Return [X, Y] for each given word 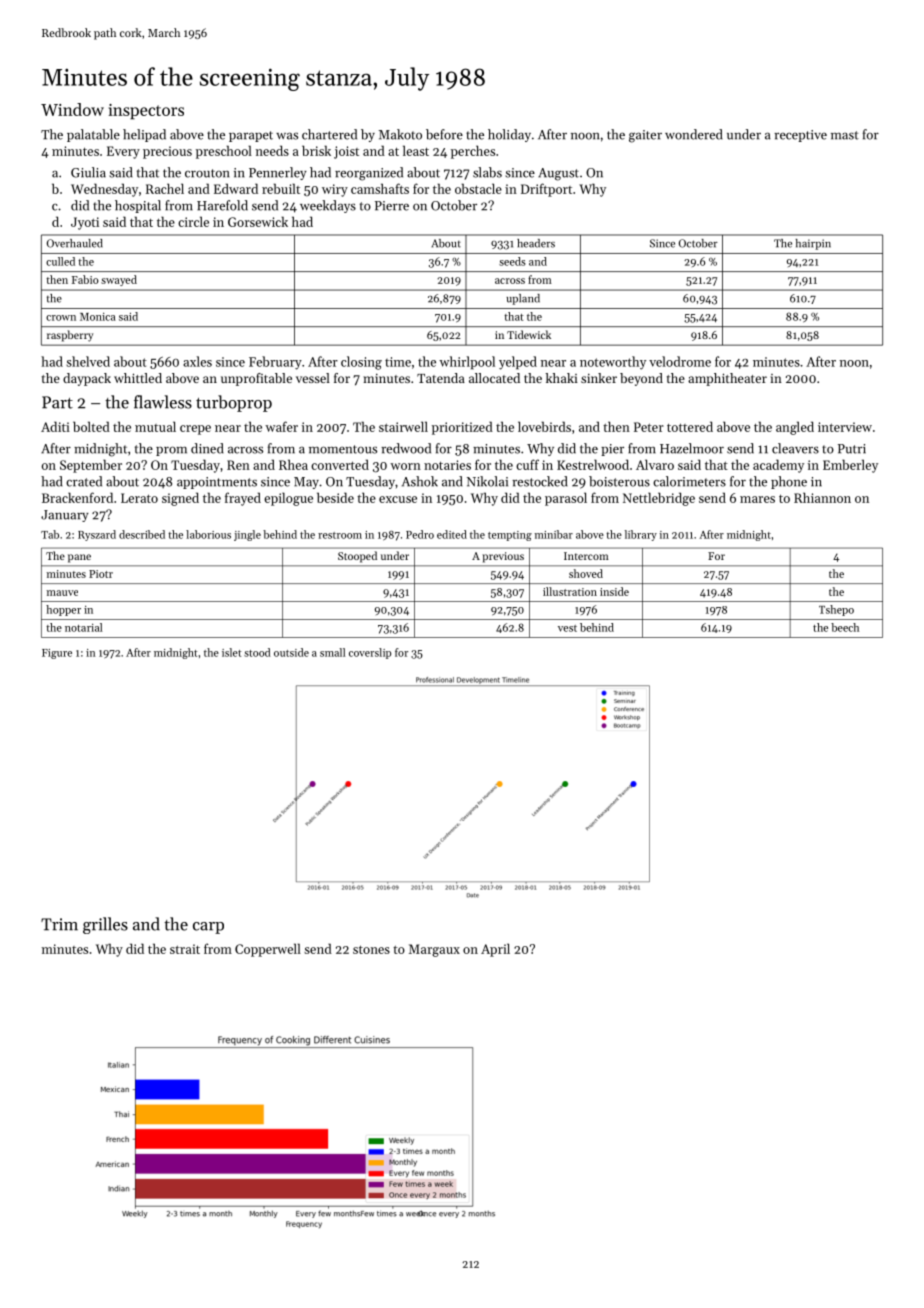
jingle [247, 535]
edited [452, 534]
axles [197, 361]
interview [845, 427]
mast [845, 135]
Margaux [434, 950]
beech [845, 627]
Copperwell [268, 950]
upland [523, 299]
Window [72, 109]
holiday [509, 135]
